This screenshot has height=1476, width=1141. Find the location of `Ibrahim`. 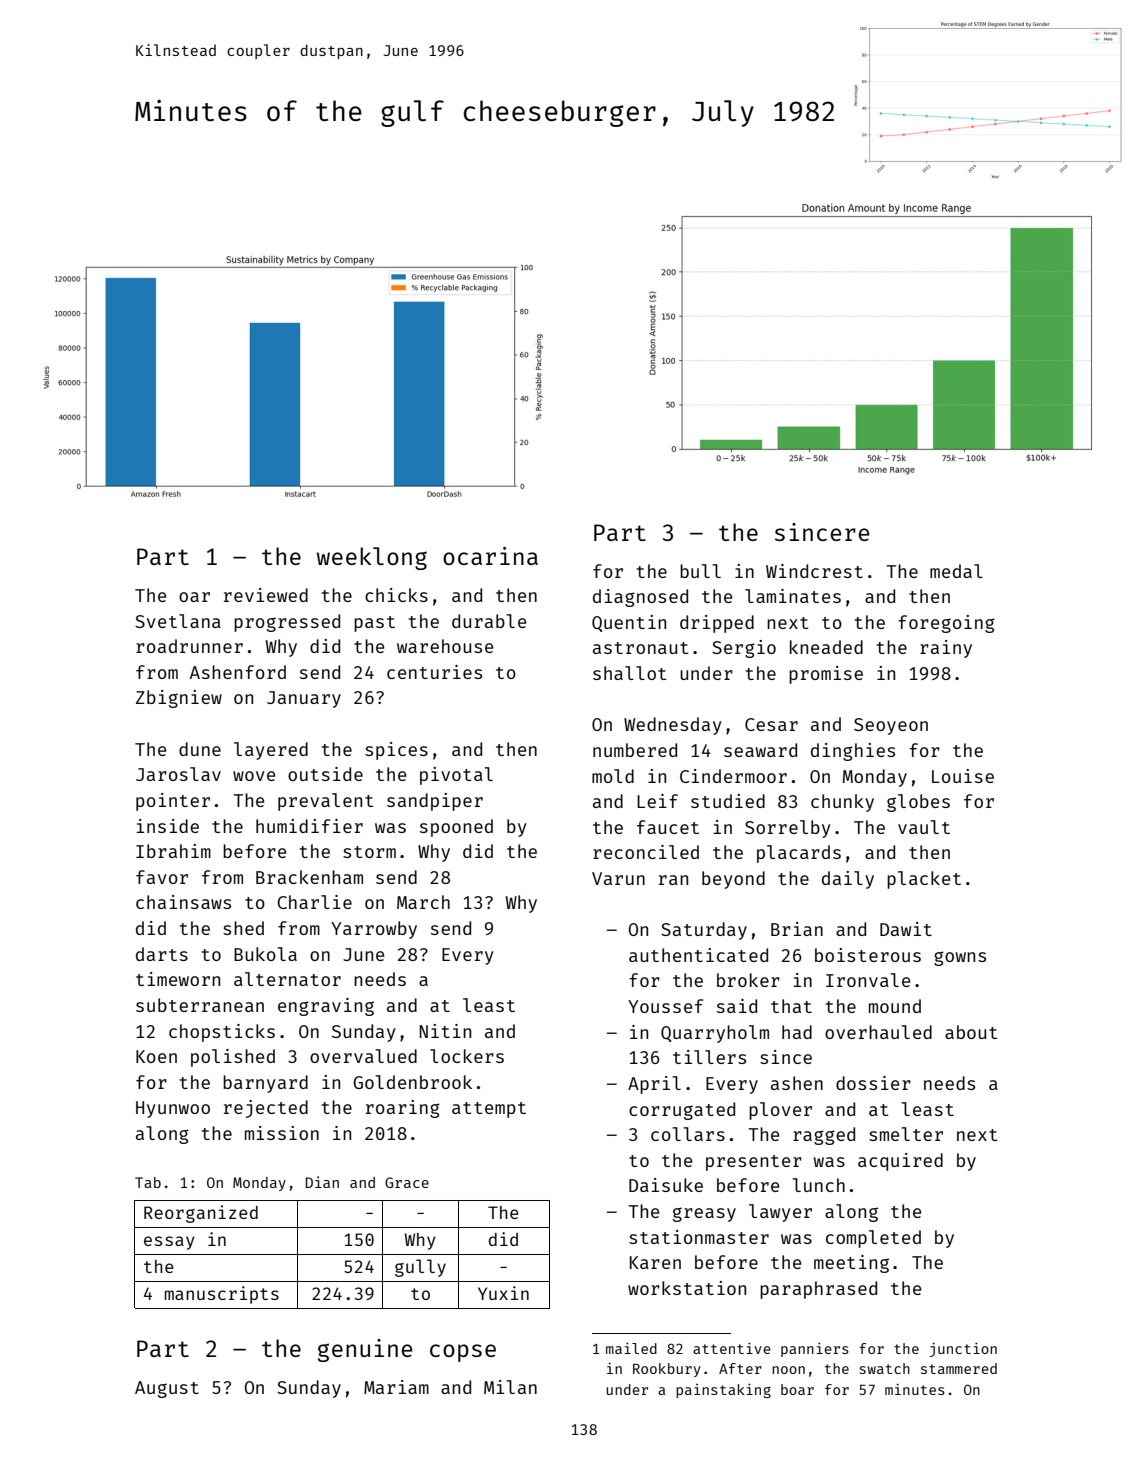

Ibrahim is located at coordinates (173, 851).
